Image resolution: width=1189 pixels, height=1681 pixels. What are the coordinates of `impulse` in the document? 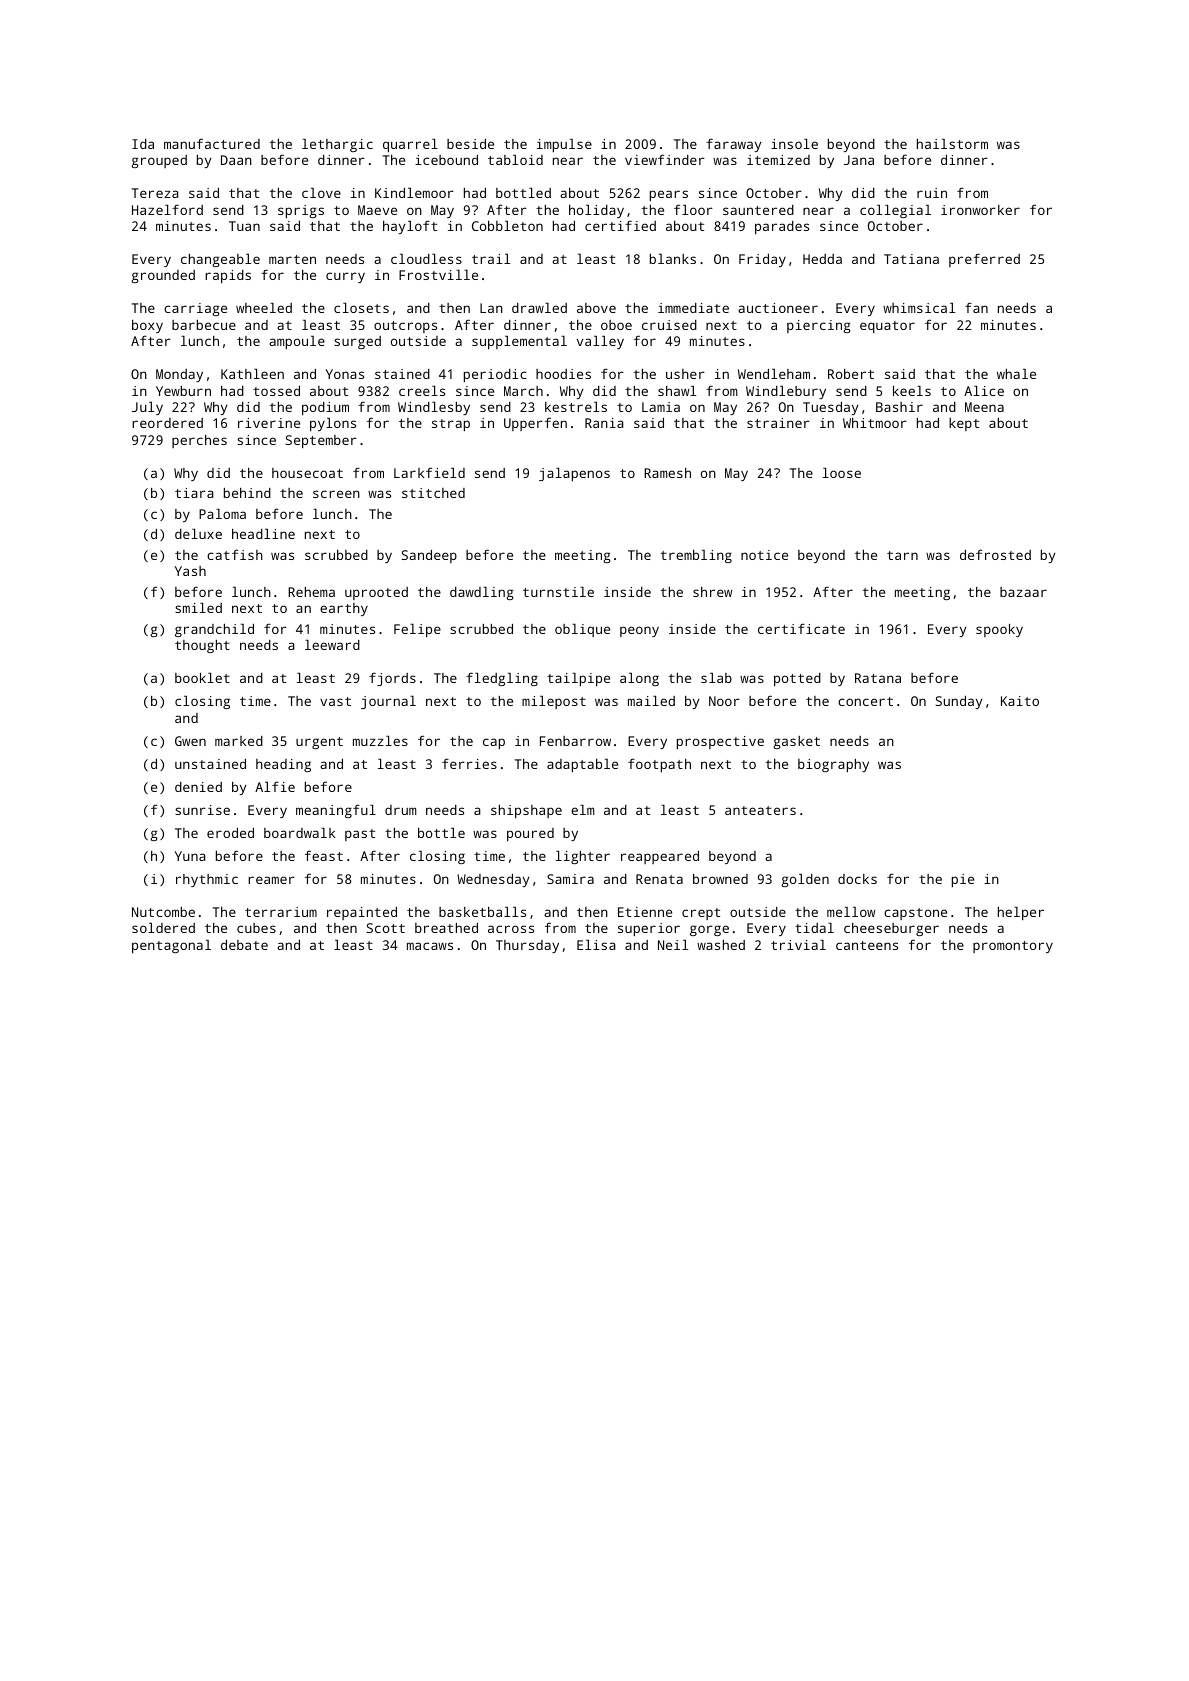 It's located at (564, 145).
